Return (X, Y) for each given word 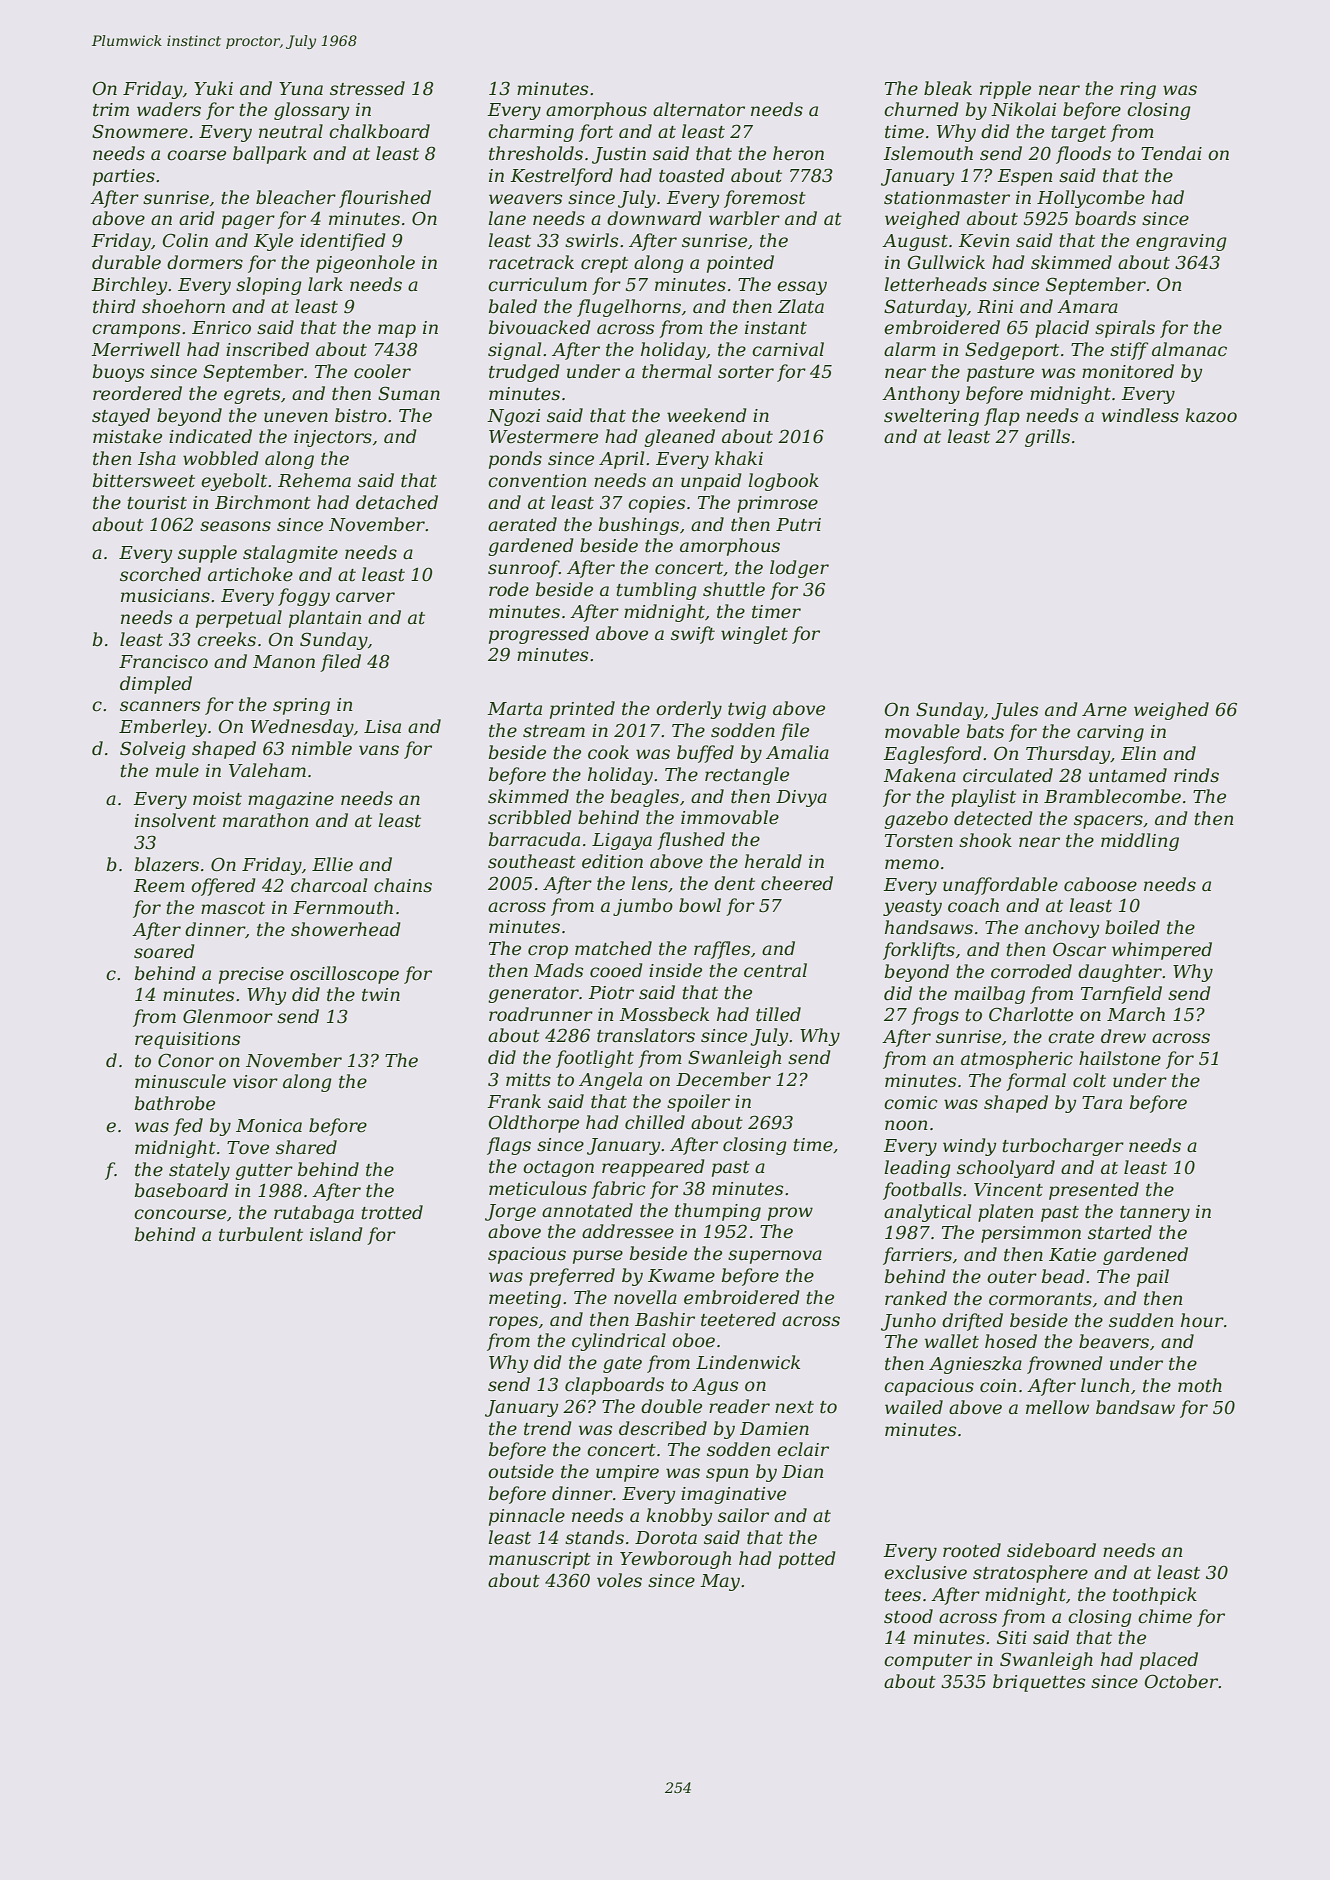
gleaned (679, 438)
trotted (392, 1212)
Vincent (1008, 1189)
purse (598, 1257)
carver (365, 597)
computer (928, 1662)
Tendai (1171, 153)
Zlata (801, 306)
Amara (1087, 306)
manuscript (540, 1560)
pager (248, 222)
